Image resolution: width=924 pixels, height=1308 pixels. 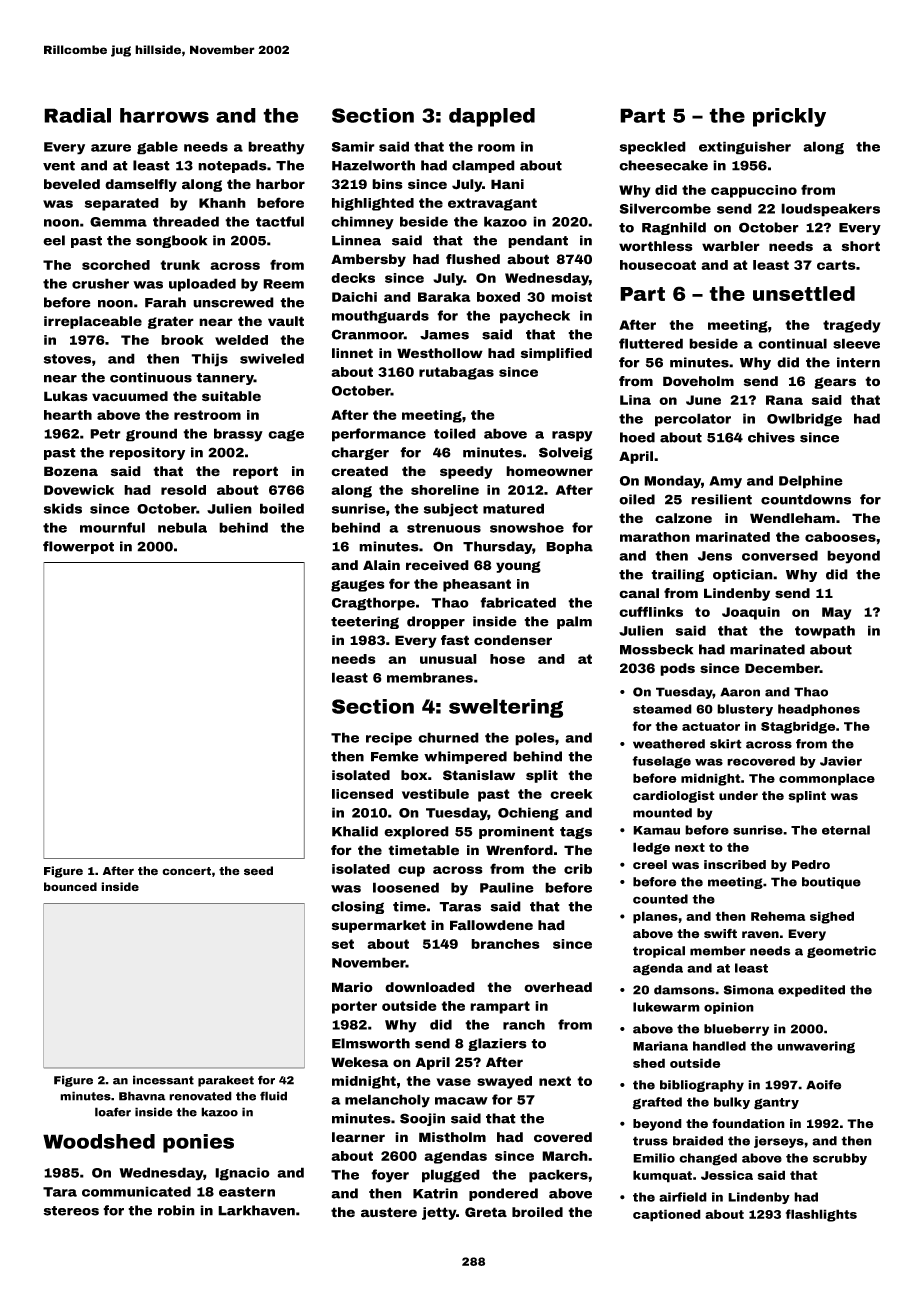 What do you see at coordinates (355, 831) in the image?
I see `Khalid` at bounding box center [355, 831].
